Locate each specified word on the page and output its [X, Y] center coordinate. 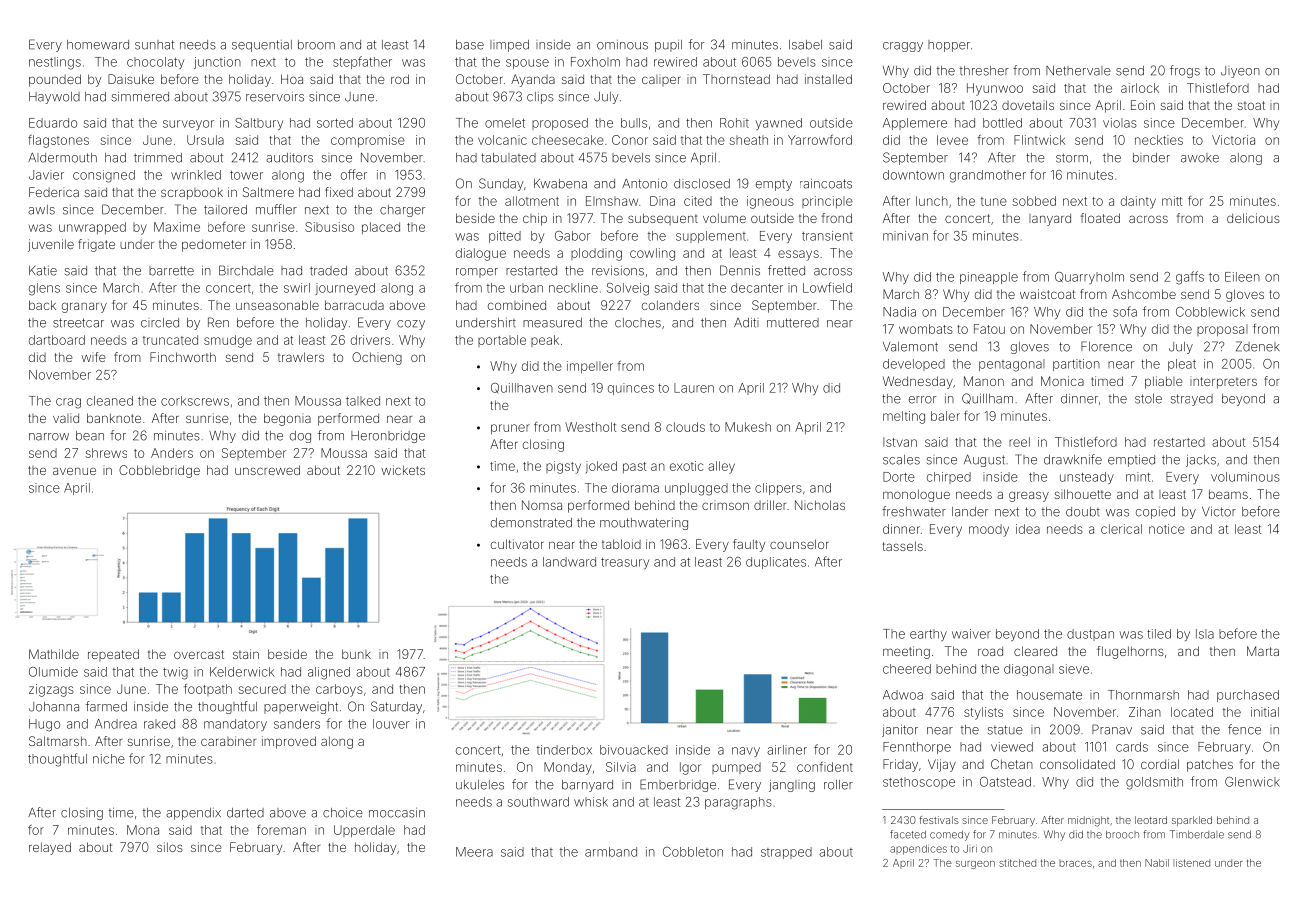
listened [1191, 863]
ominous [622, 45]
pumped [736, 768]
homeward [98, 45]
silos [170, 847]
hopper [949, 46]
